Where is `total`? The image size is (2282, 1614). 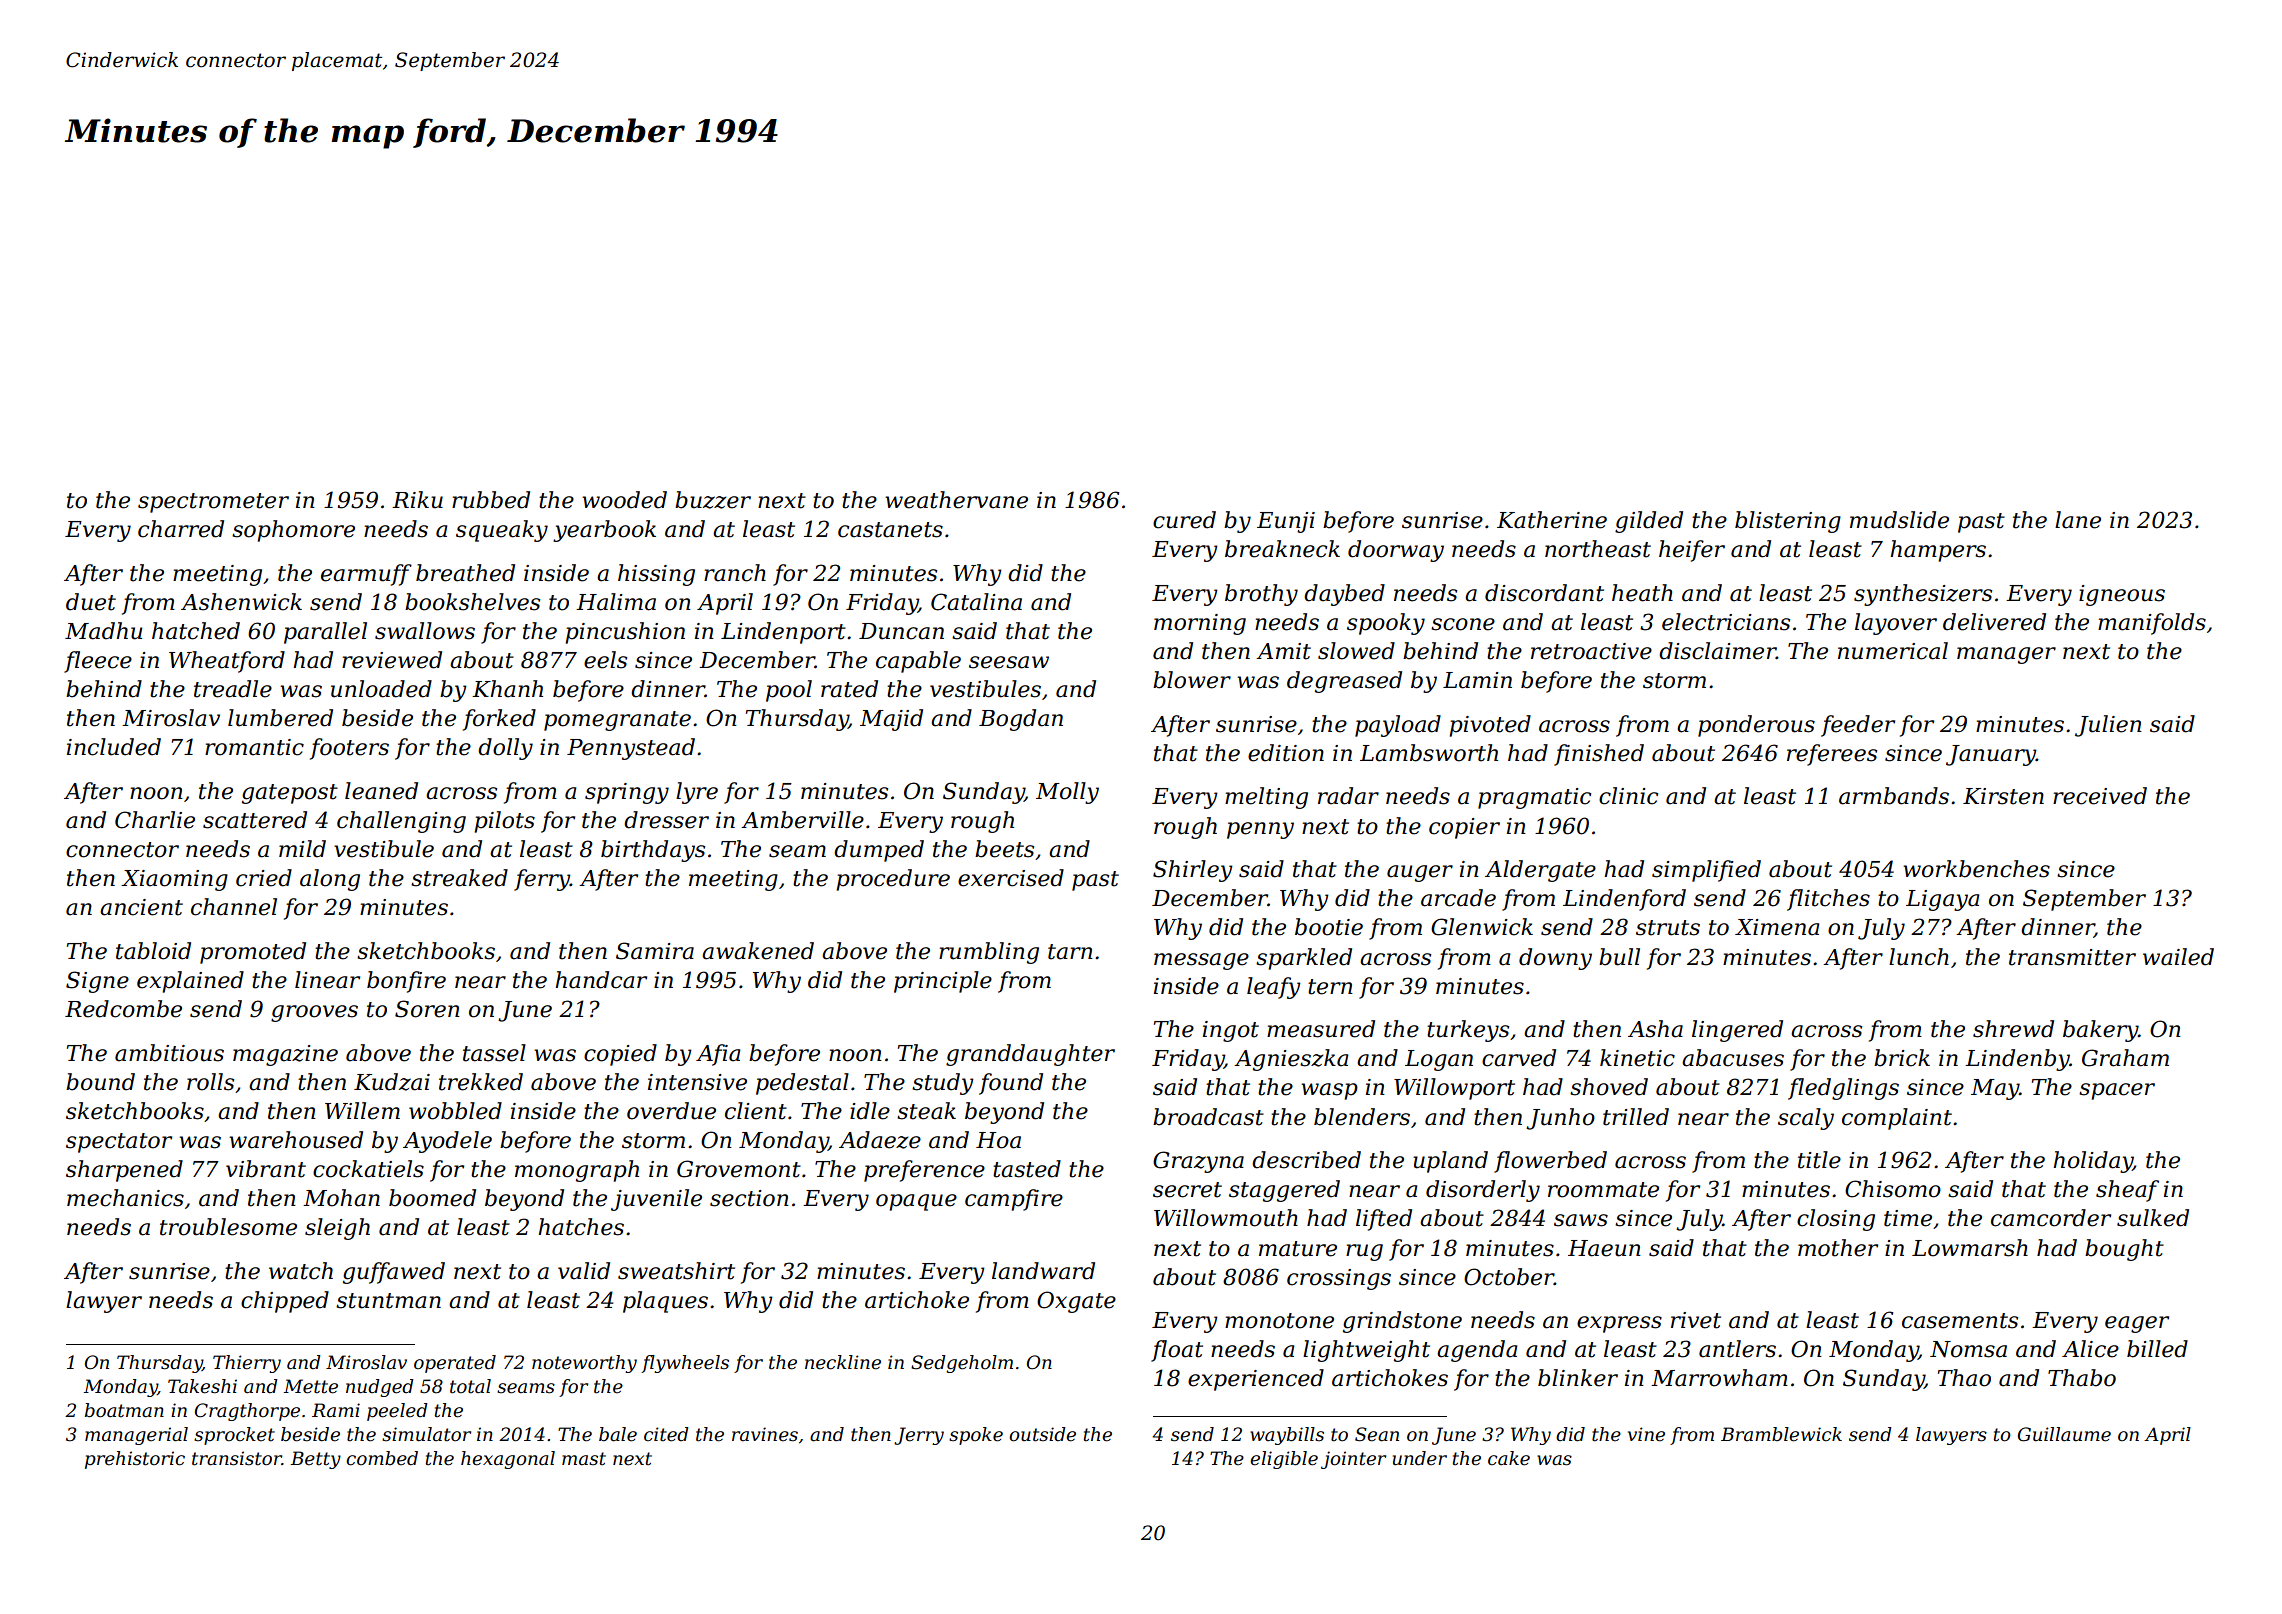 total is located at coordinates (470, 1386).
